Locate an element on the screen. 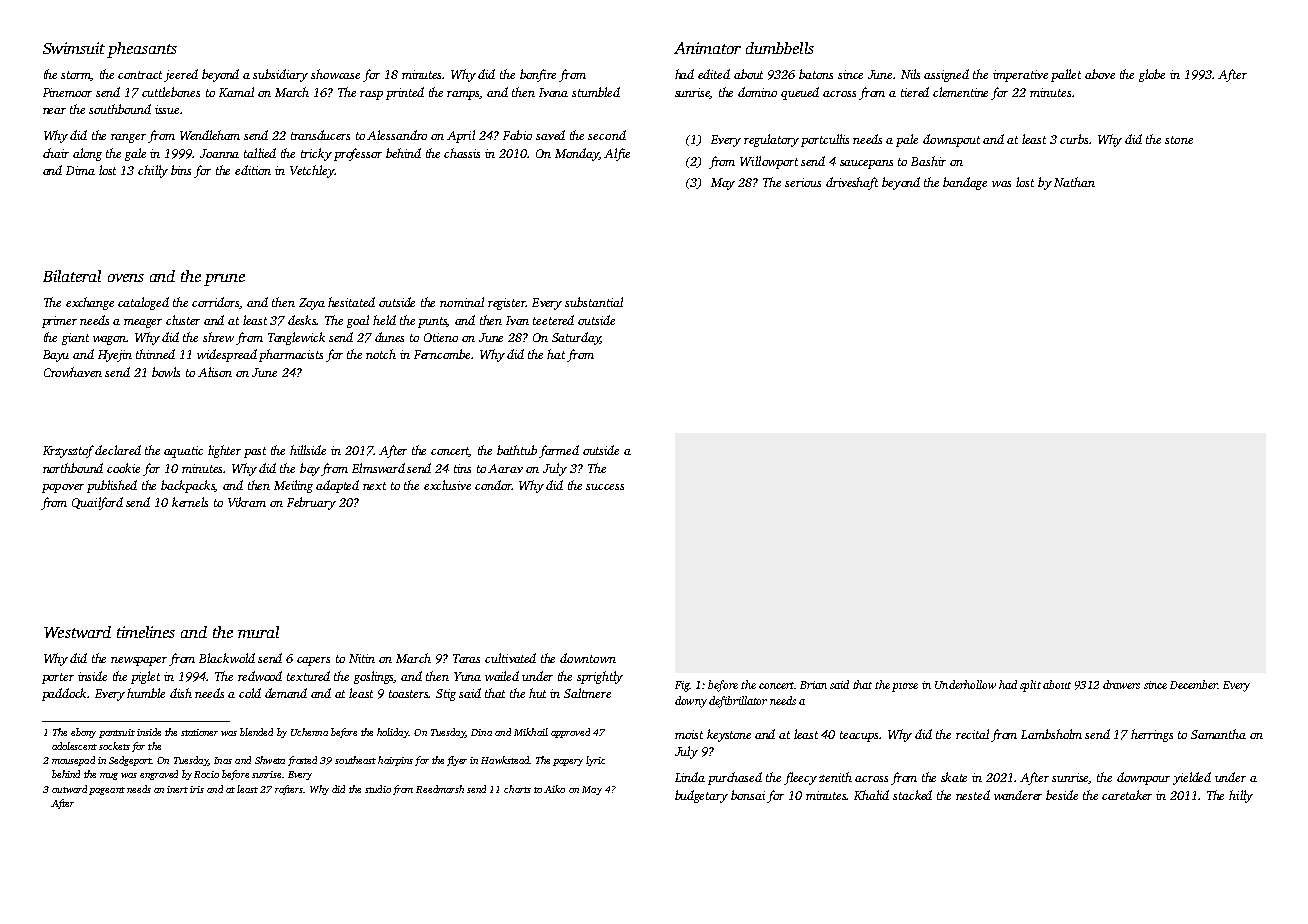  professor is located at coordinates (358, 154).
